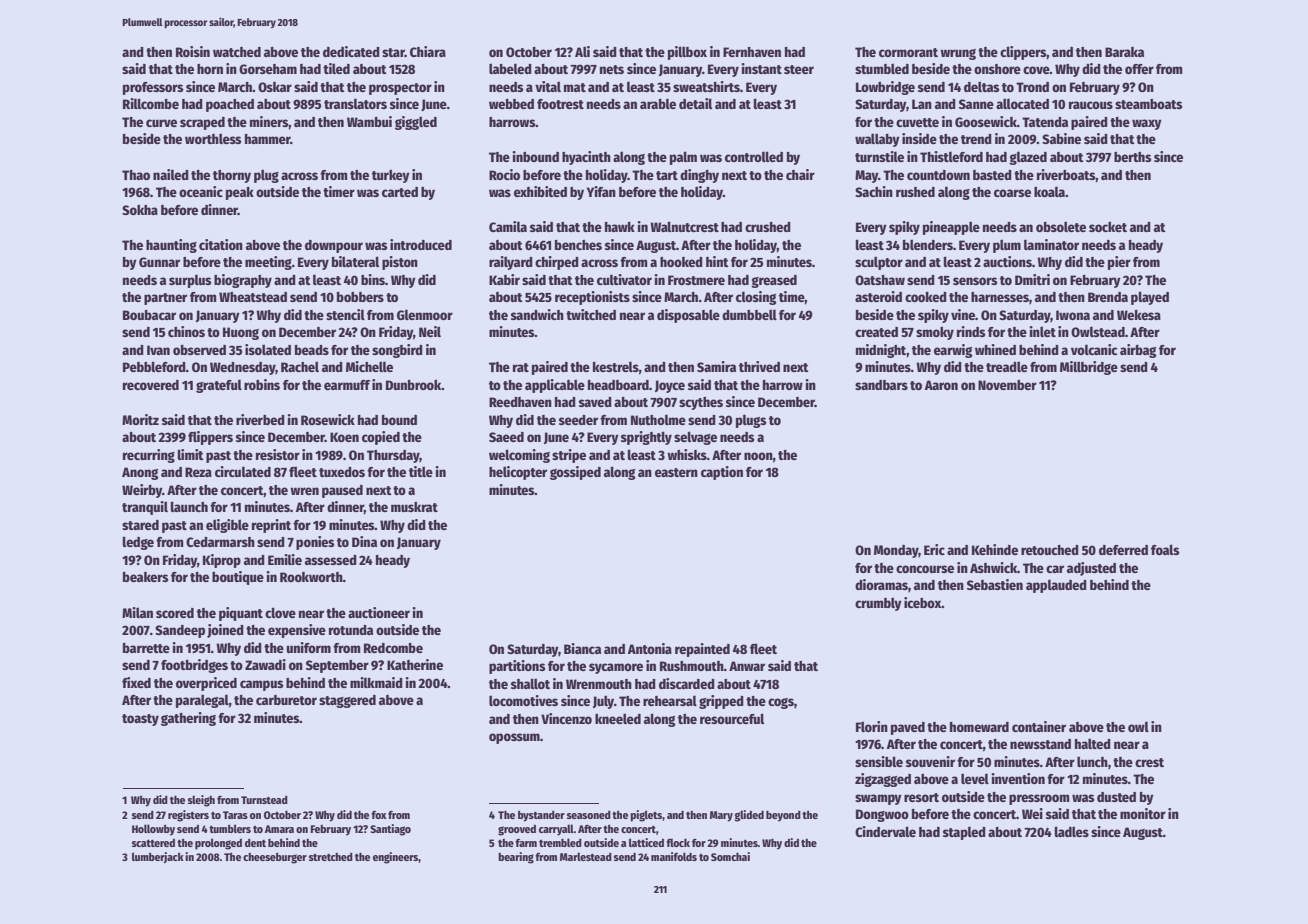 This page has width=1308, height=924. I want to click on countdown, so click(938, 175).
